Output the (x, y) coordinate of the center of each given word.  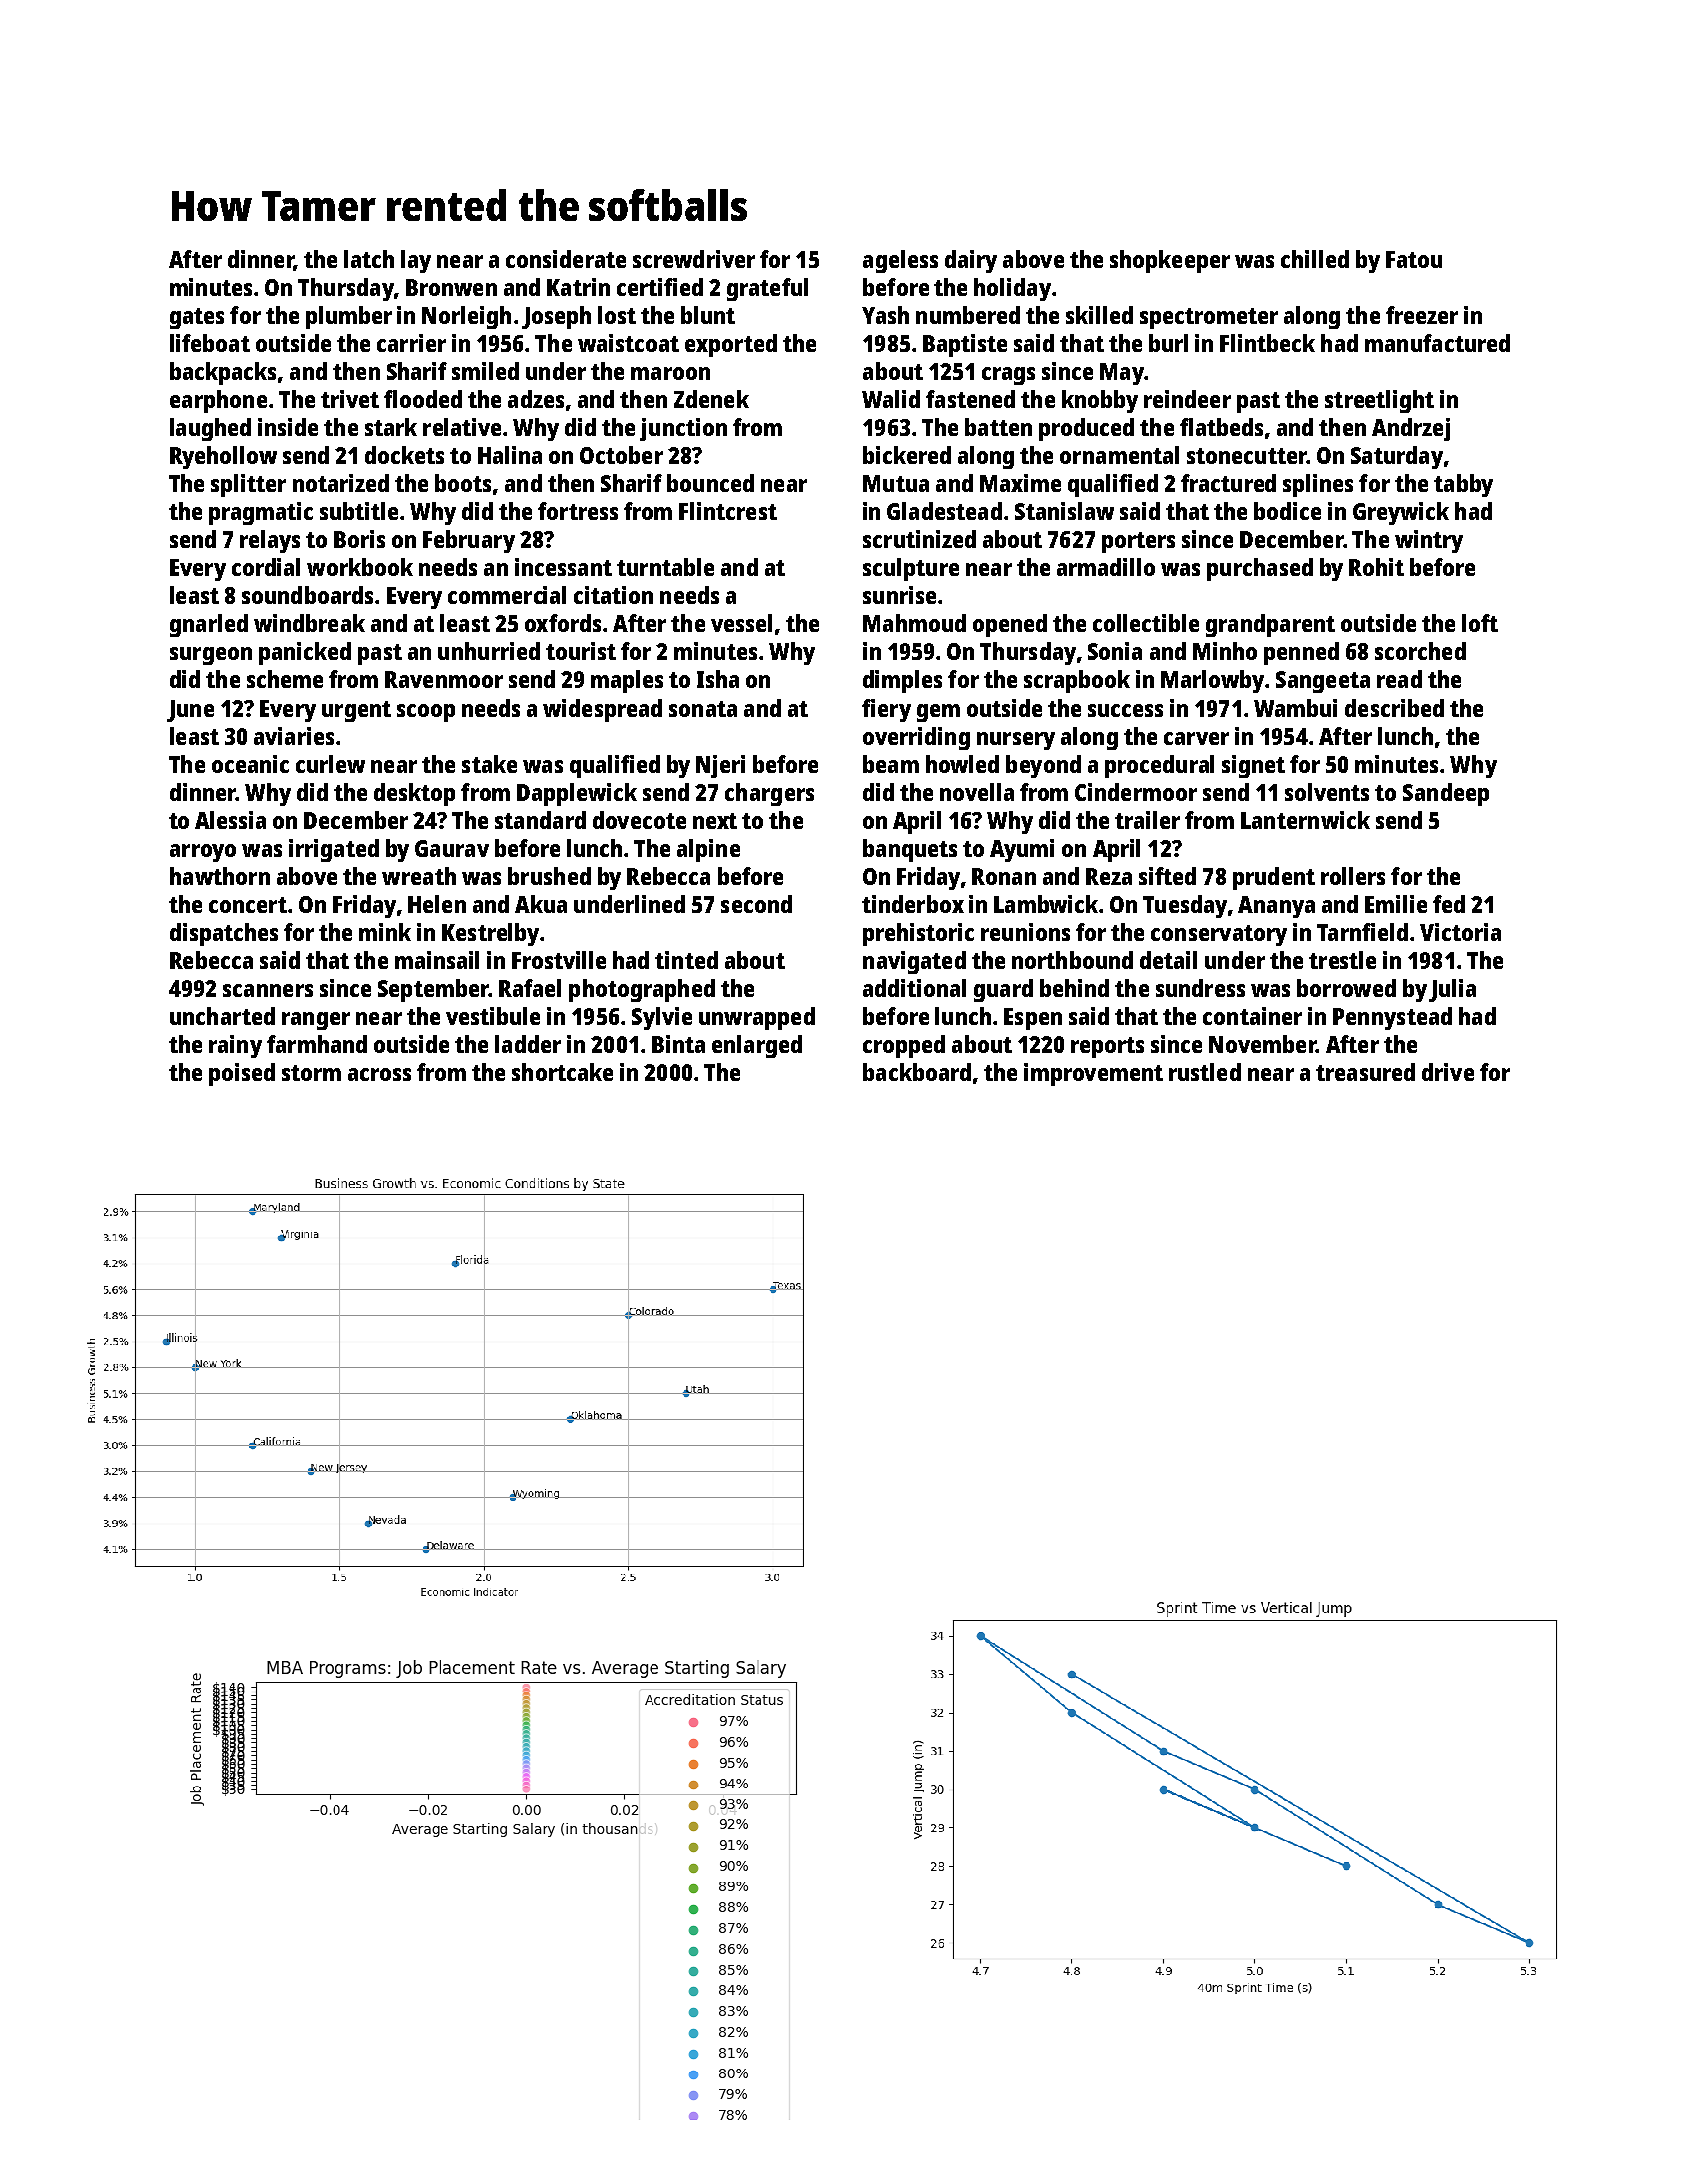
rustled (1205, 1072)
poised (242, 1074)
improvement (1093, 1074)
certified (660, 287)
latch (369, 259)
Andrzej (1411, 429)
